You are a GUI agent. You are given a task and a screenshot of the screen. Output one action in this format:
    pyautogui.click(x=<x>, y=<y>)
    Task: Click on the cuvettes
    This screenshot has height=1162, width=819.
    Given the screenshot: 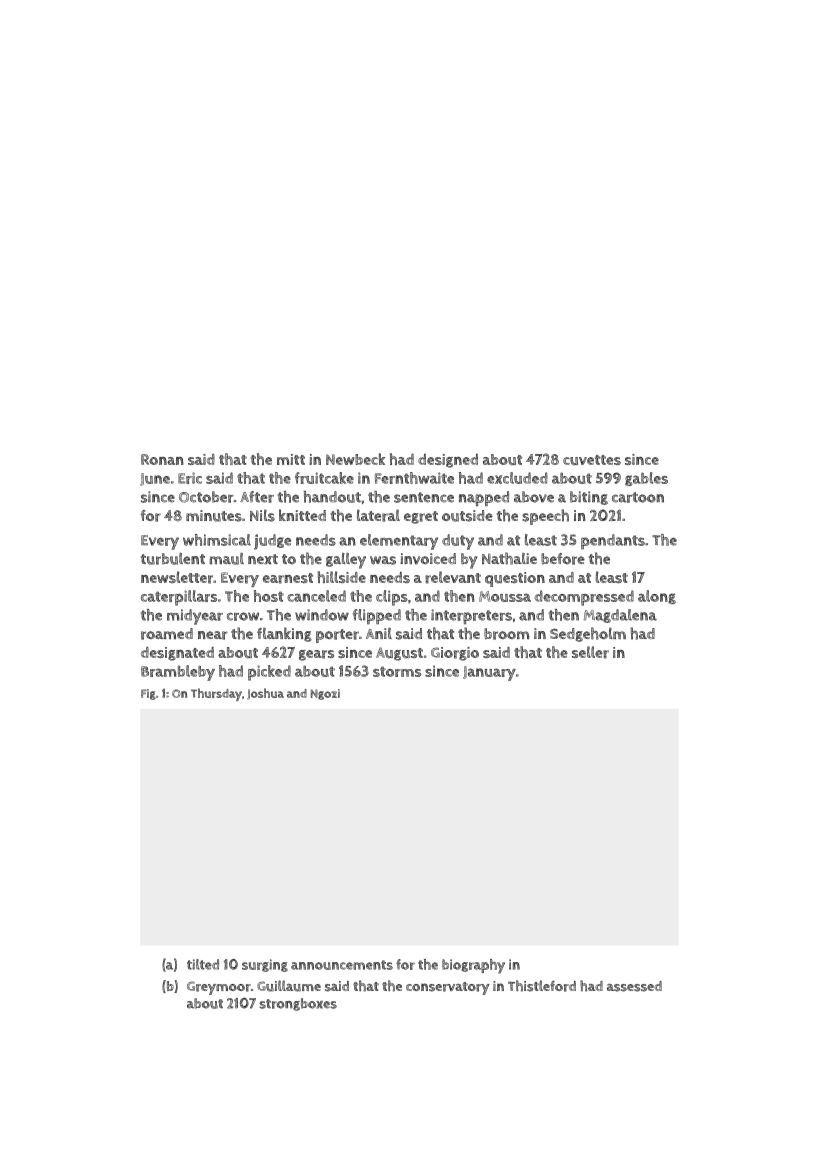 What is the action you would take?
    pyautogui.click(x=592, y=460)
